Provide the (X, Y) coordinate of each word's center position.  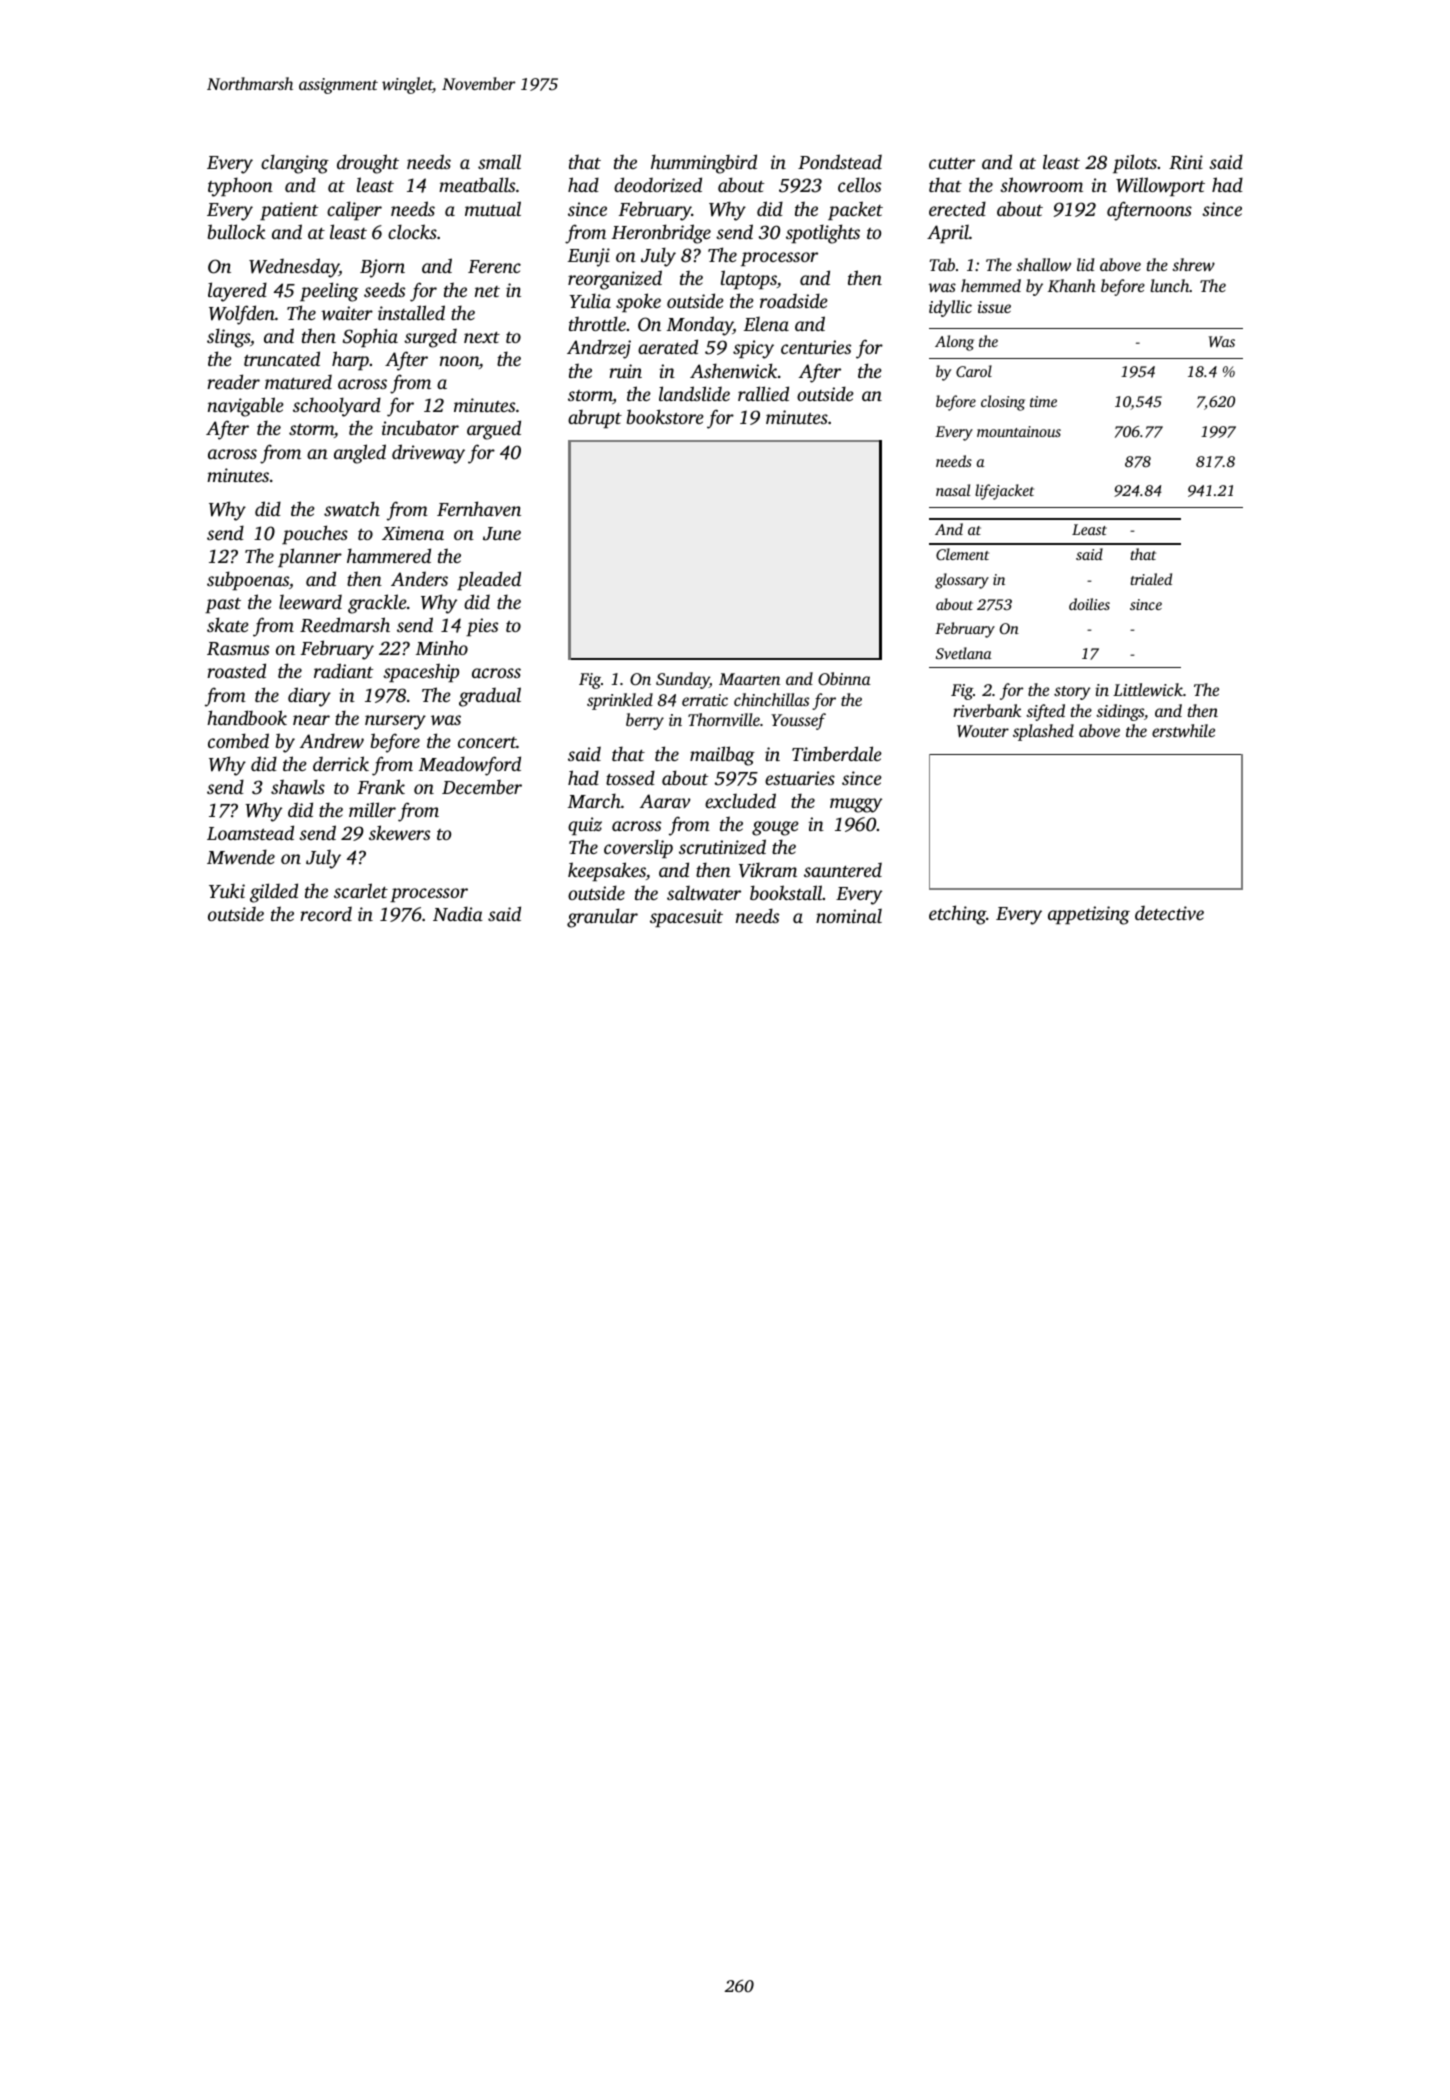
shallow (1043, 264)
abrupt (595, 419)
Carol (974, 371)
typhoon (240, 187)
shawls (298, 786)
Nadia (458, 913)
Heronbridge (661, 234)
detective (1169, 913)
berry (645, 721)
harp (350, 360)
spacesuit (686, 918)
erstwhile (1183, 730)
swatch (352, 508)
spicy (753, 349)
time (1043, 401)
